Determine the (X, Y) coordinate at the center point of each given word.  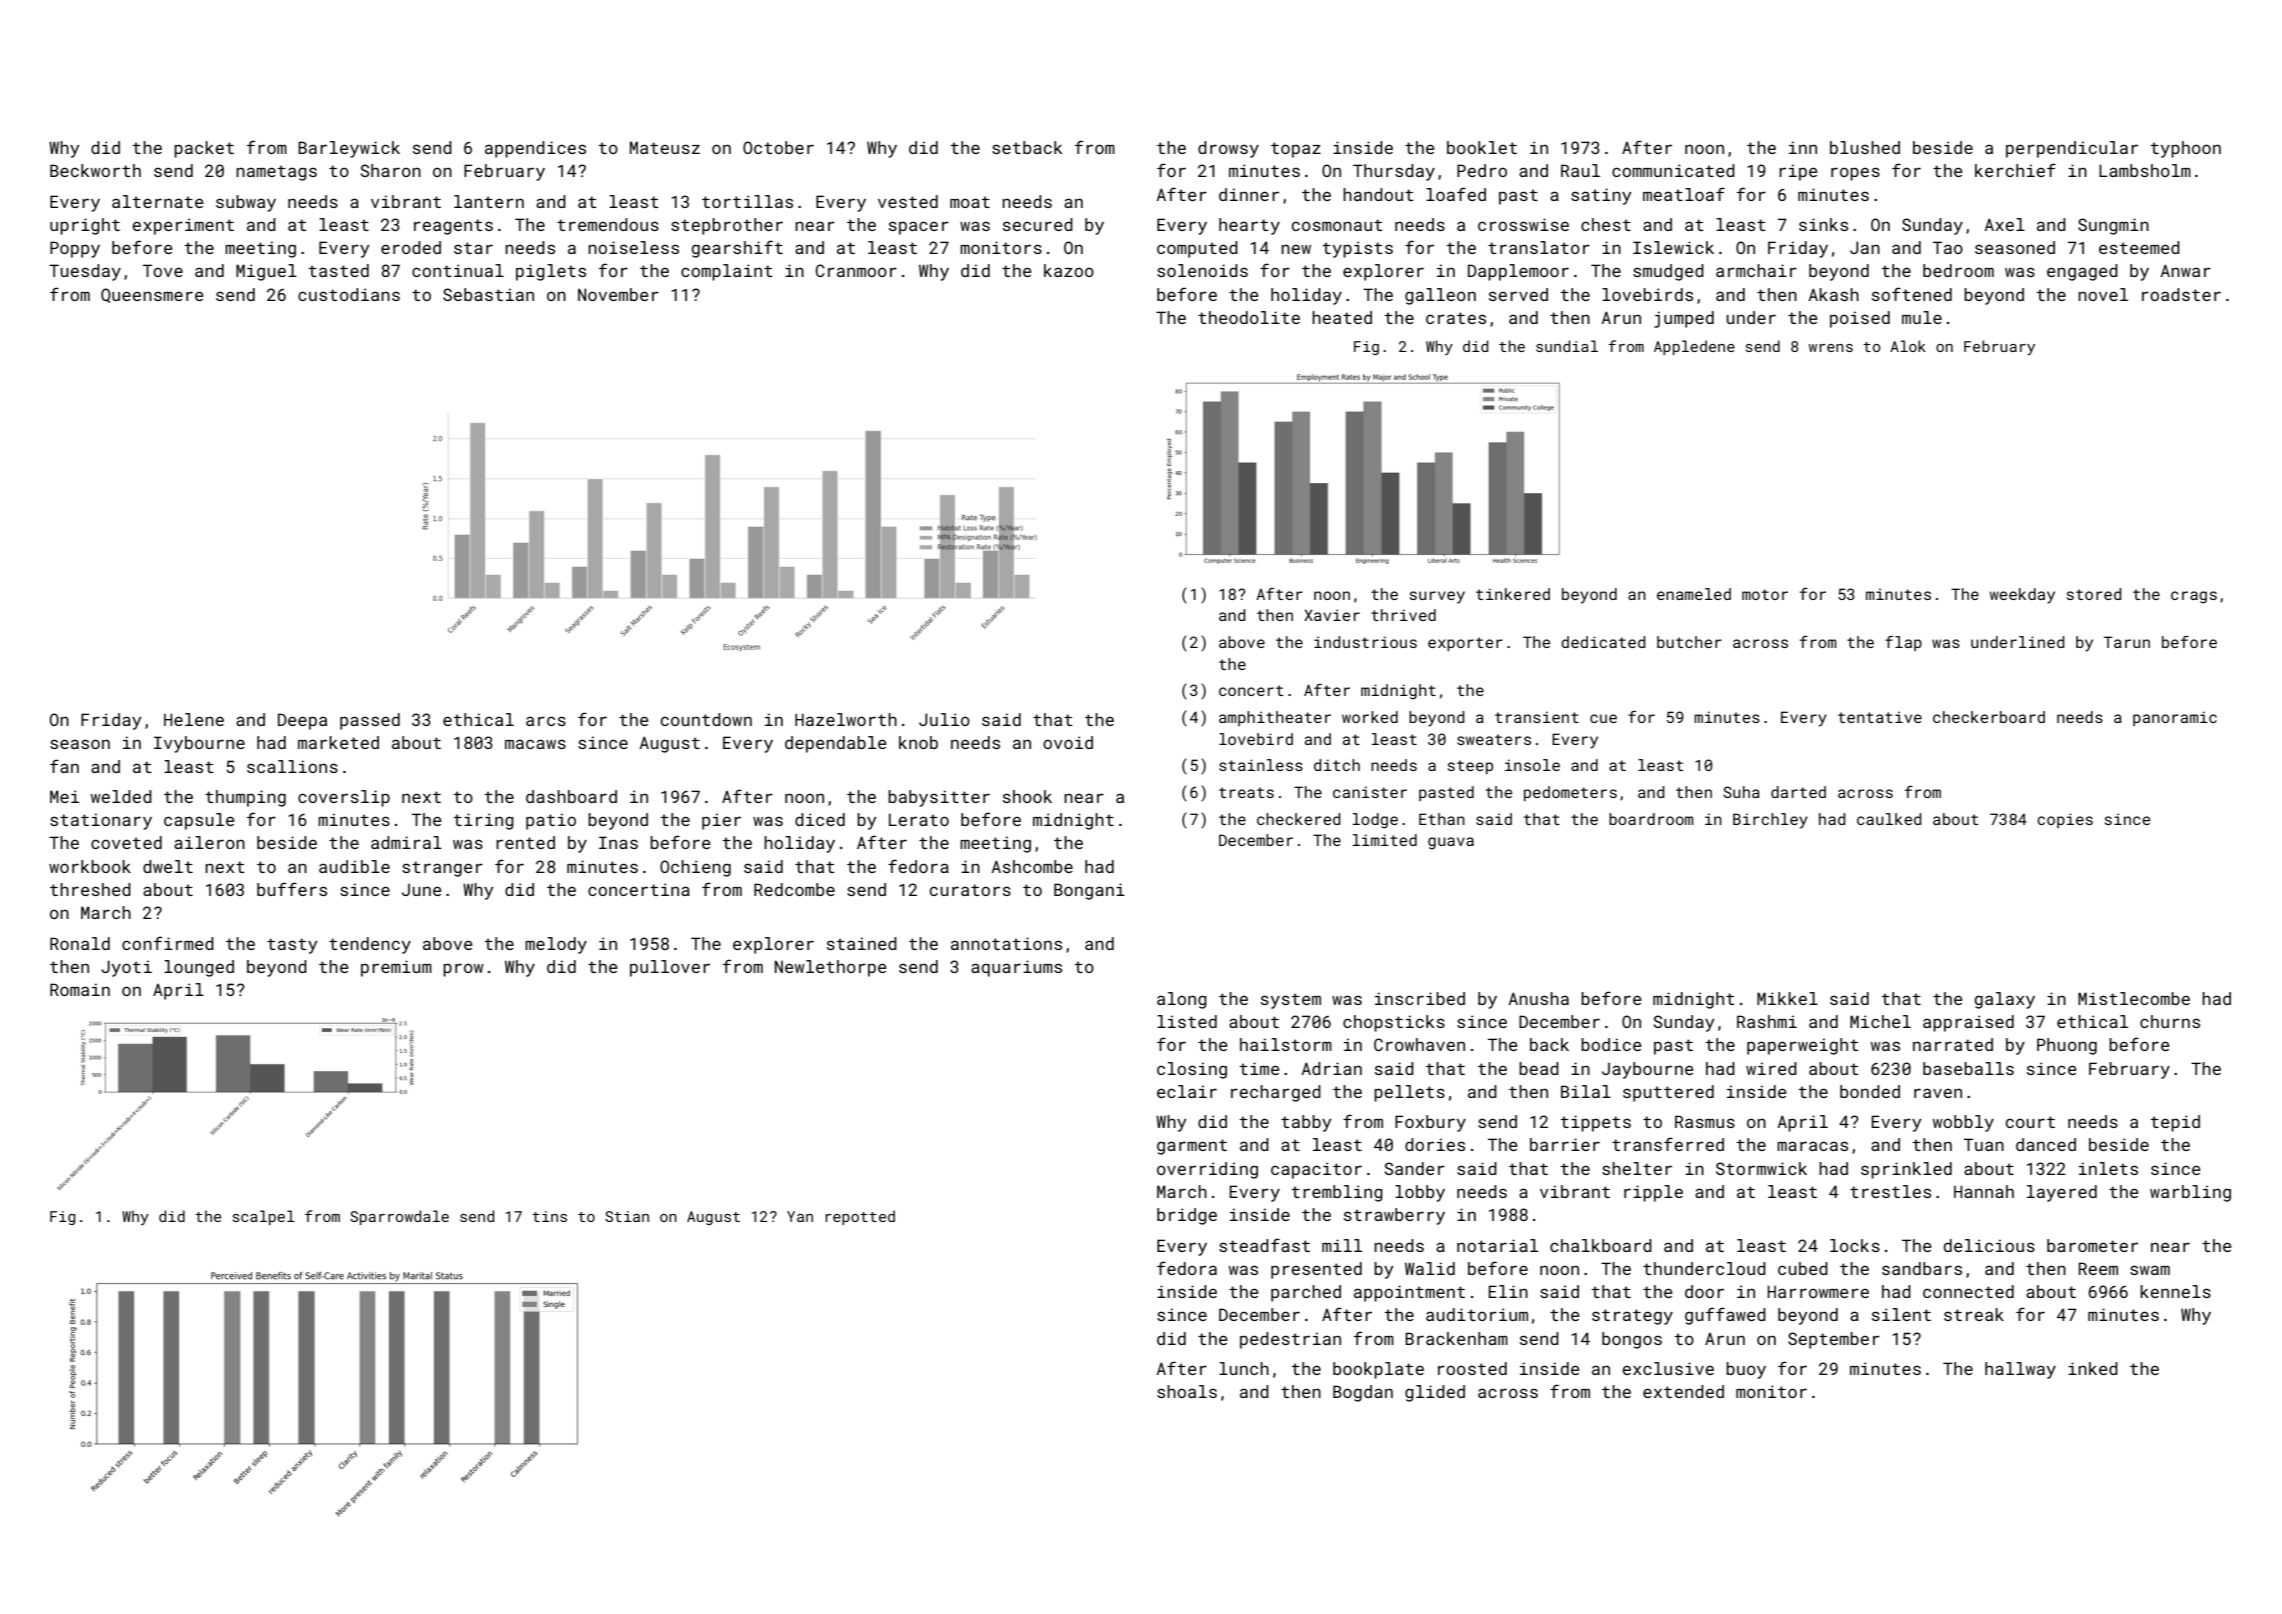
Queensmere (152, 295)
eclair (1187, 1091)
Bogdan (1363, 1393)
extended (1683, 1391)
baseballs (1968, 1068)
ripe (1798, 172)
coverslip (344, 798)
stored (2094, 594)
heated (1342, 317)
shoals (1187, 1391)
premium (396, 968)
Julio (944, 719)
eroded (411, 247)
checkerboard (1989, 717)
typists (1358, 249)
